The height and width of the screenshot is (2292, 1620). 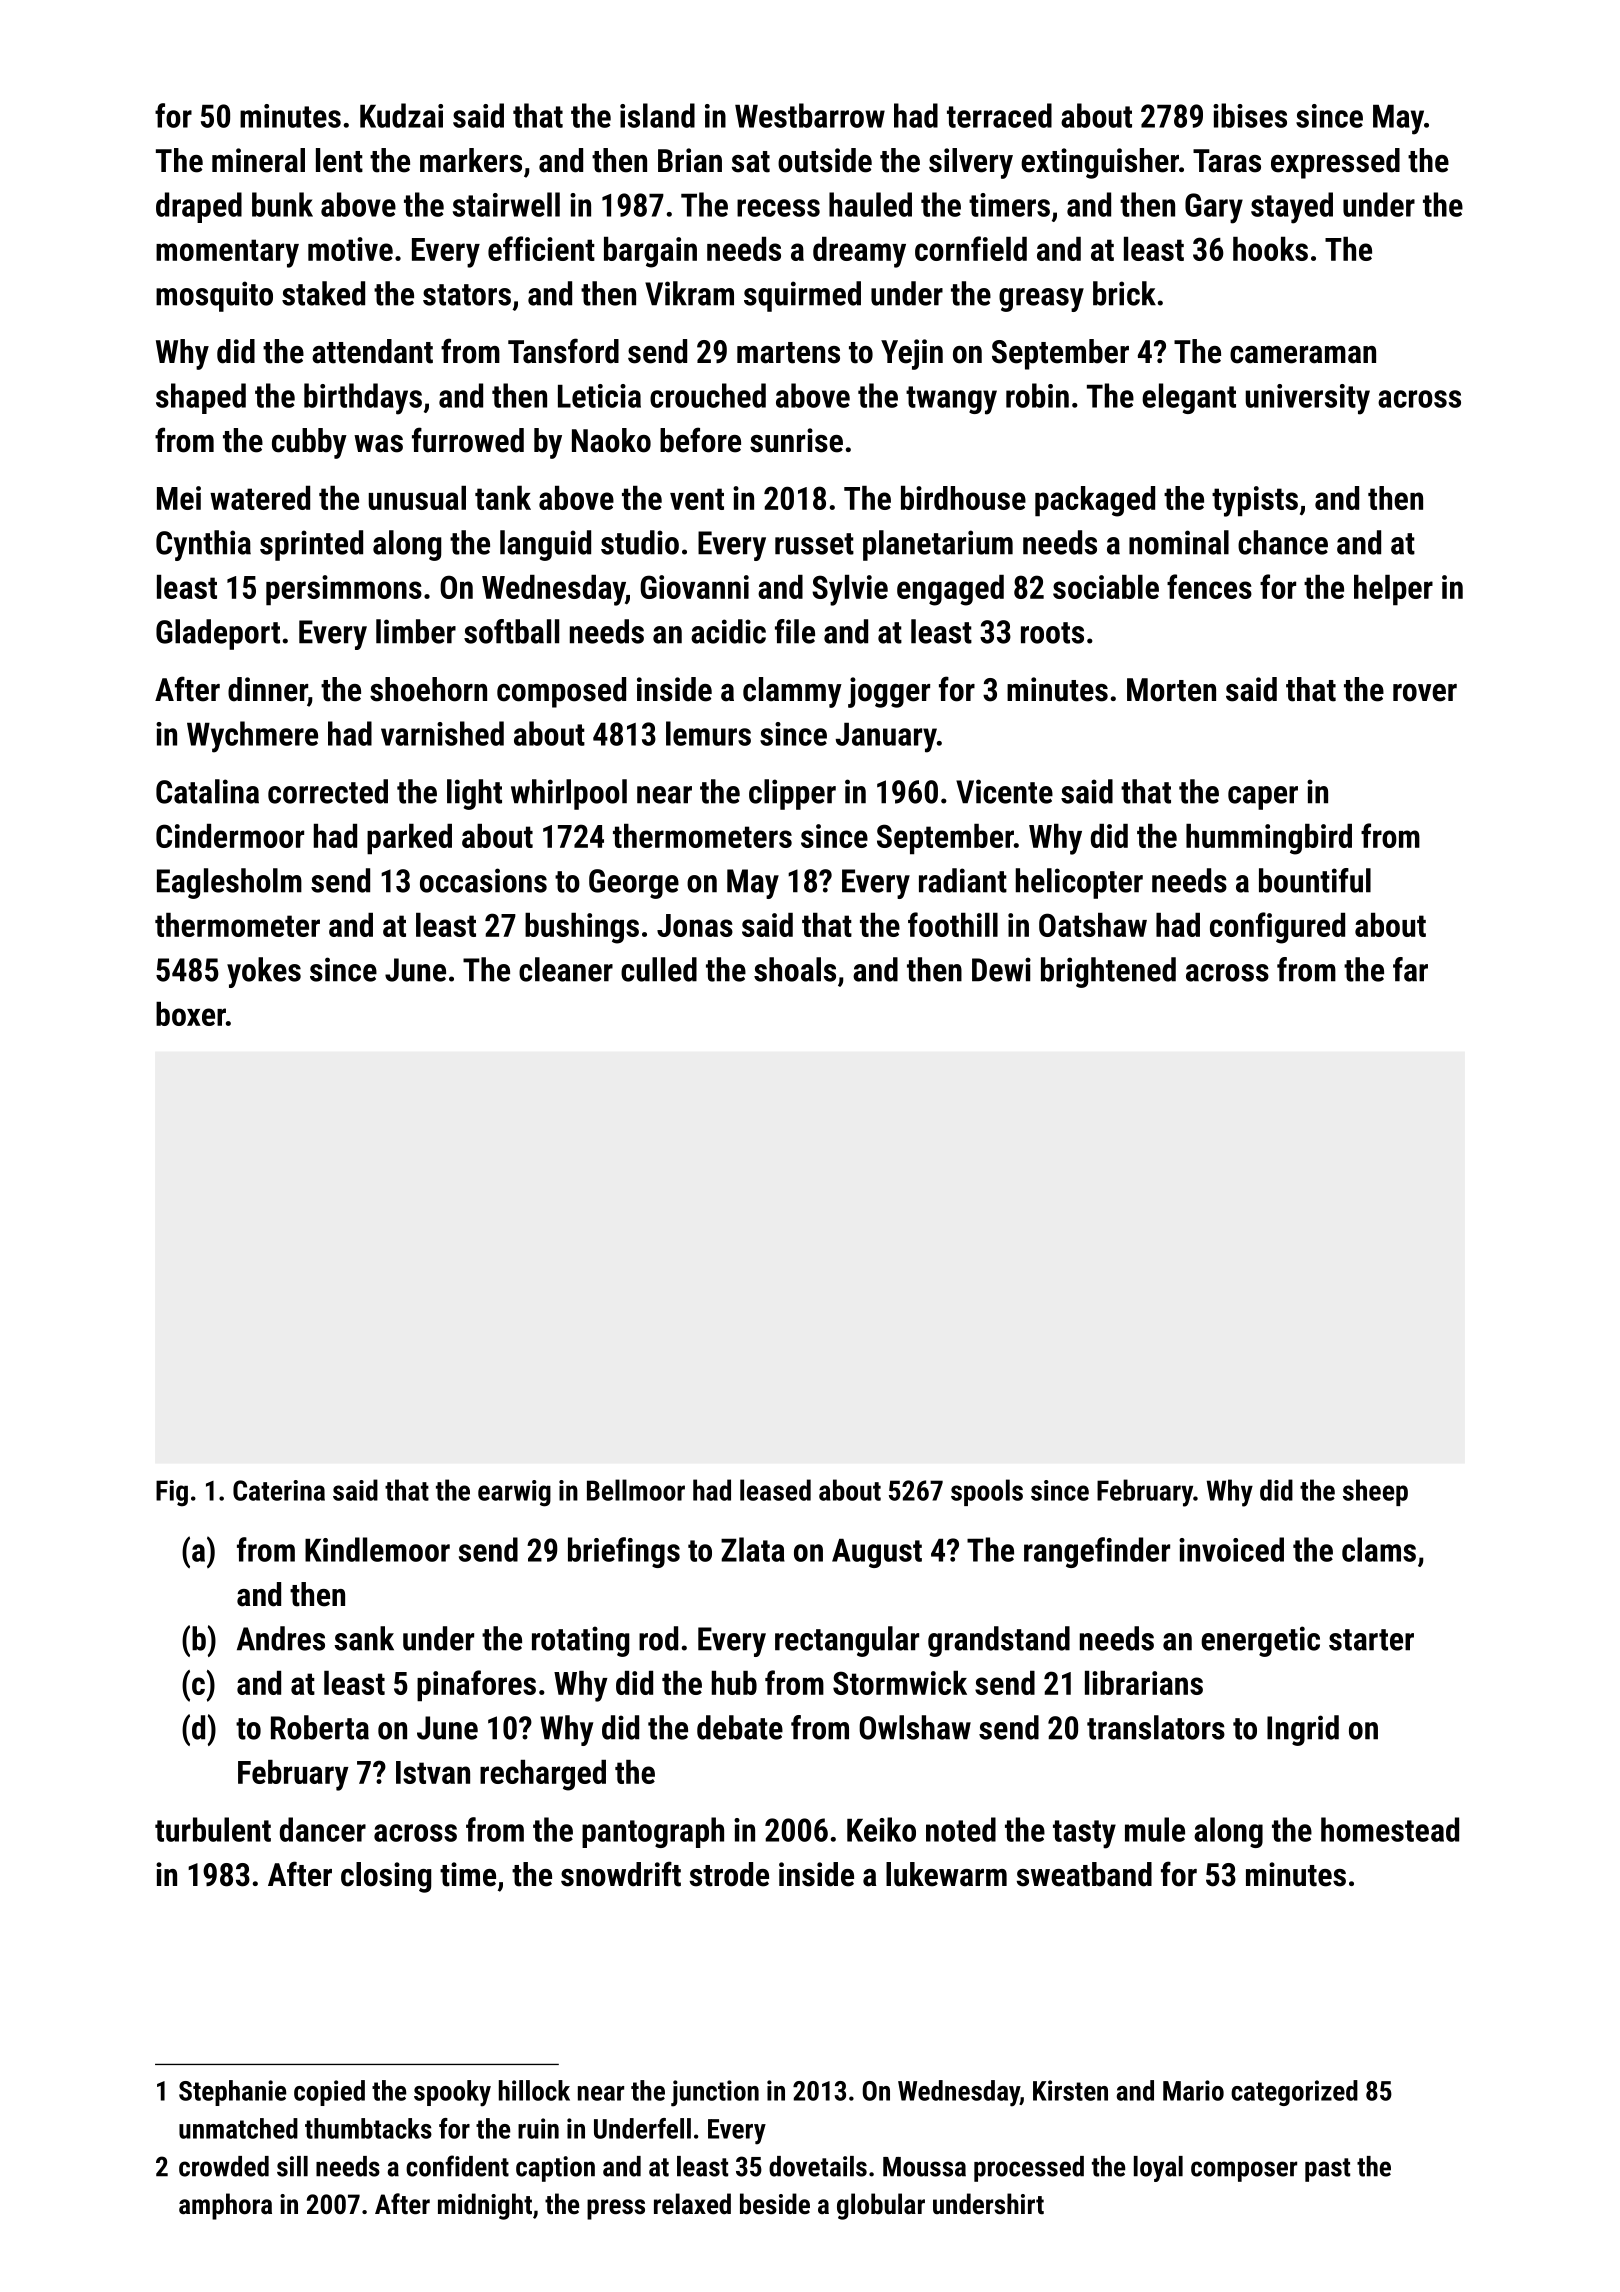 I want to click on leased, so click(x=775, y=1490).
